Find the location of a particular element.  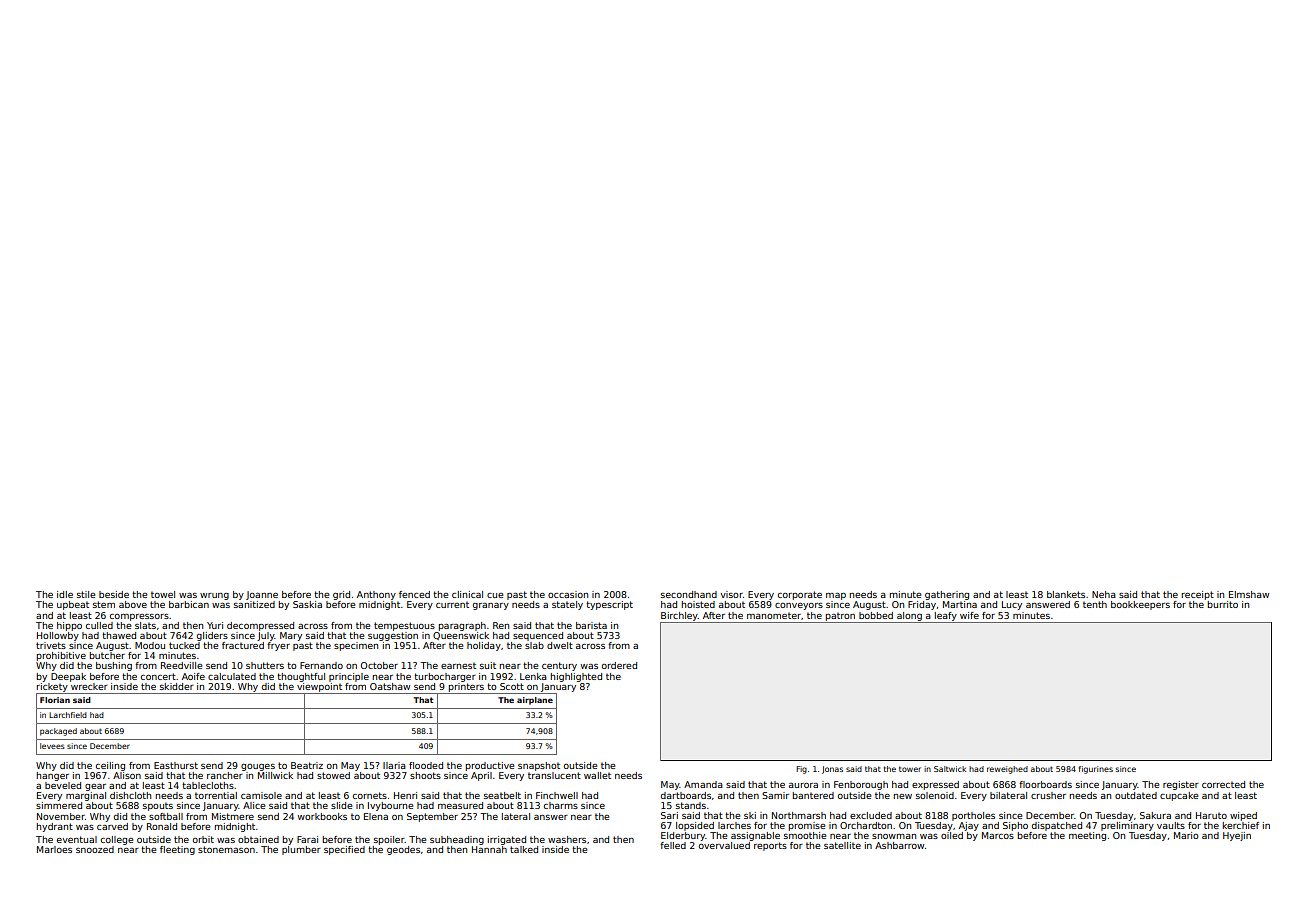

blankets is located at coordinates (1066, 594).
